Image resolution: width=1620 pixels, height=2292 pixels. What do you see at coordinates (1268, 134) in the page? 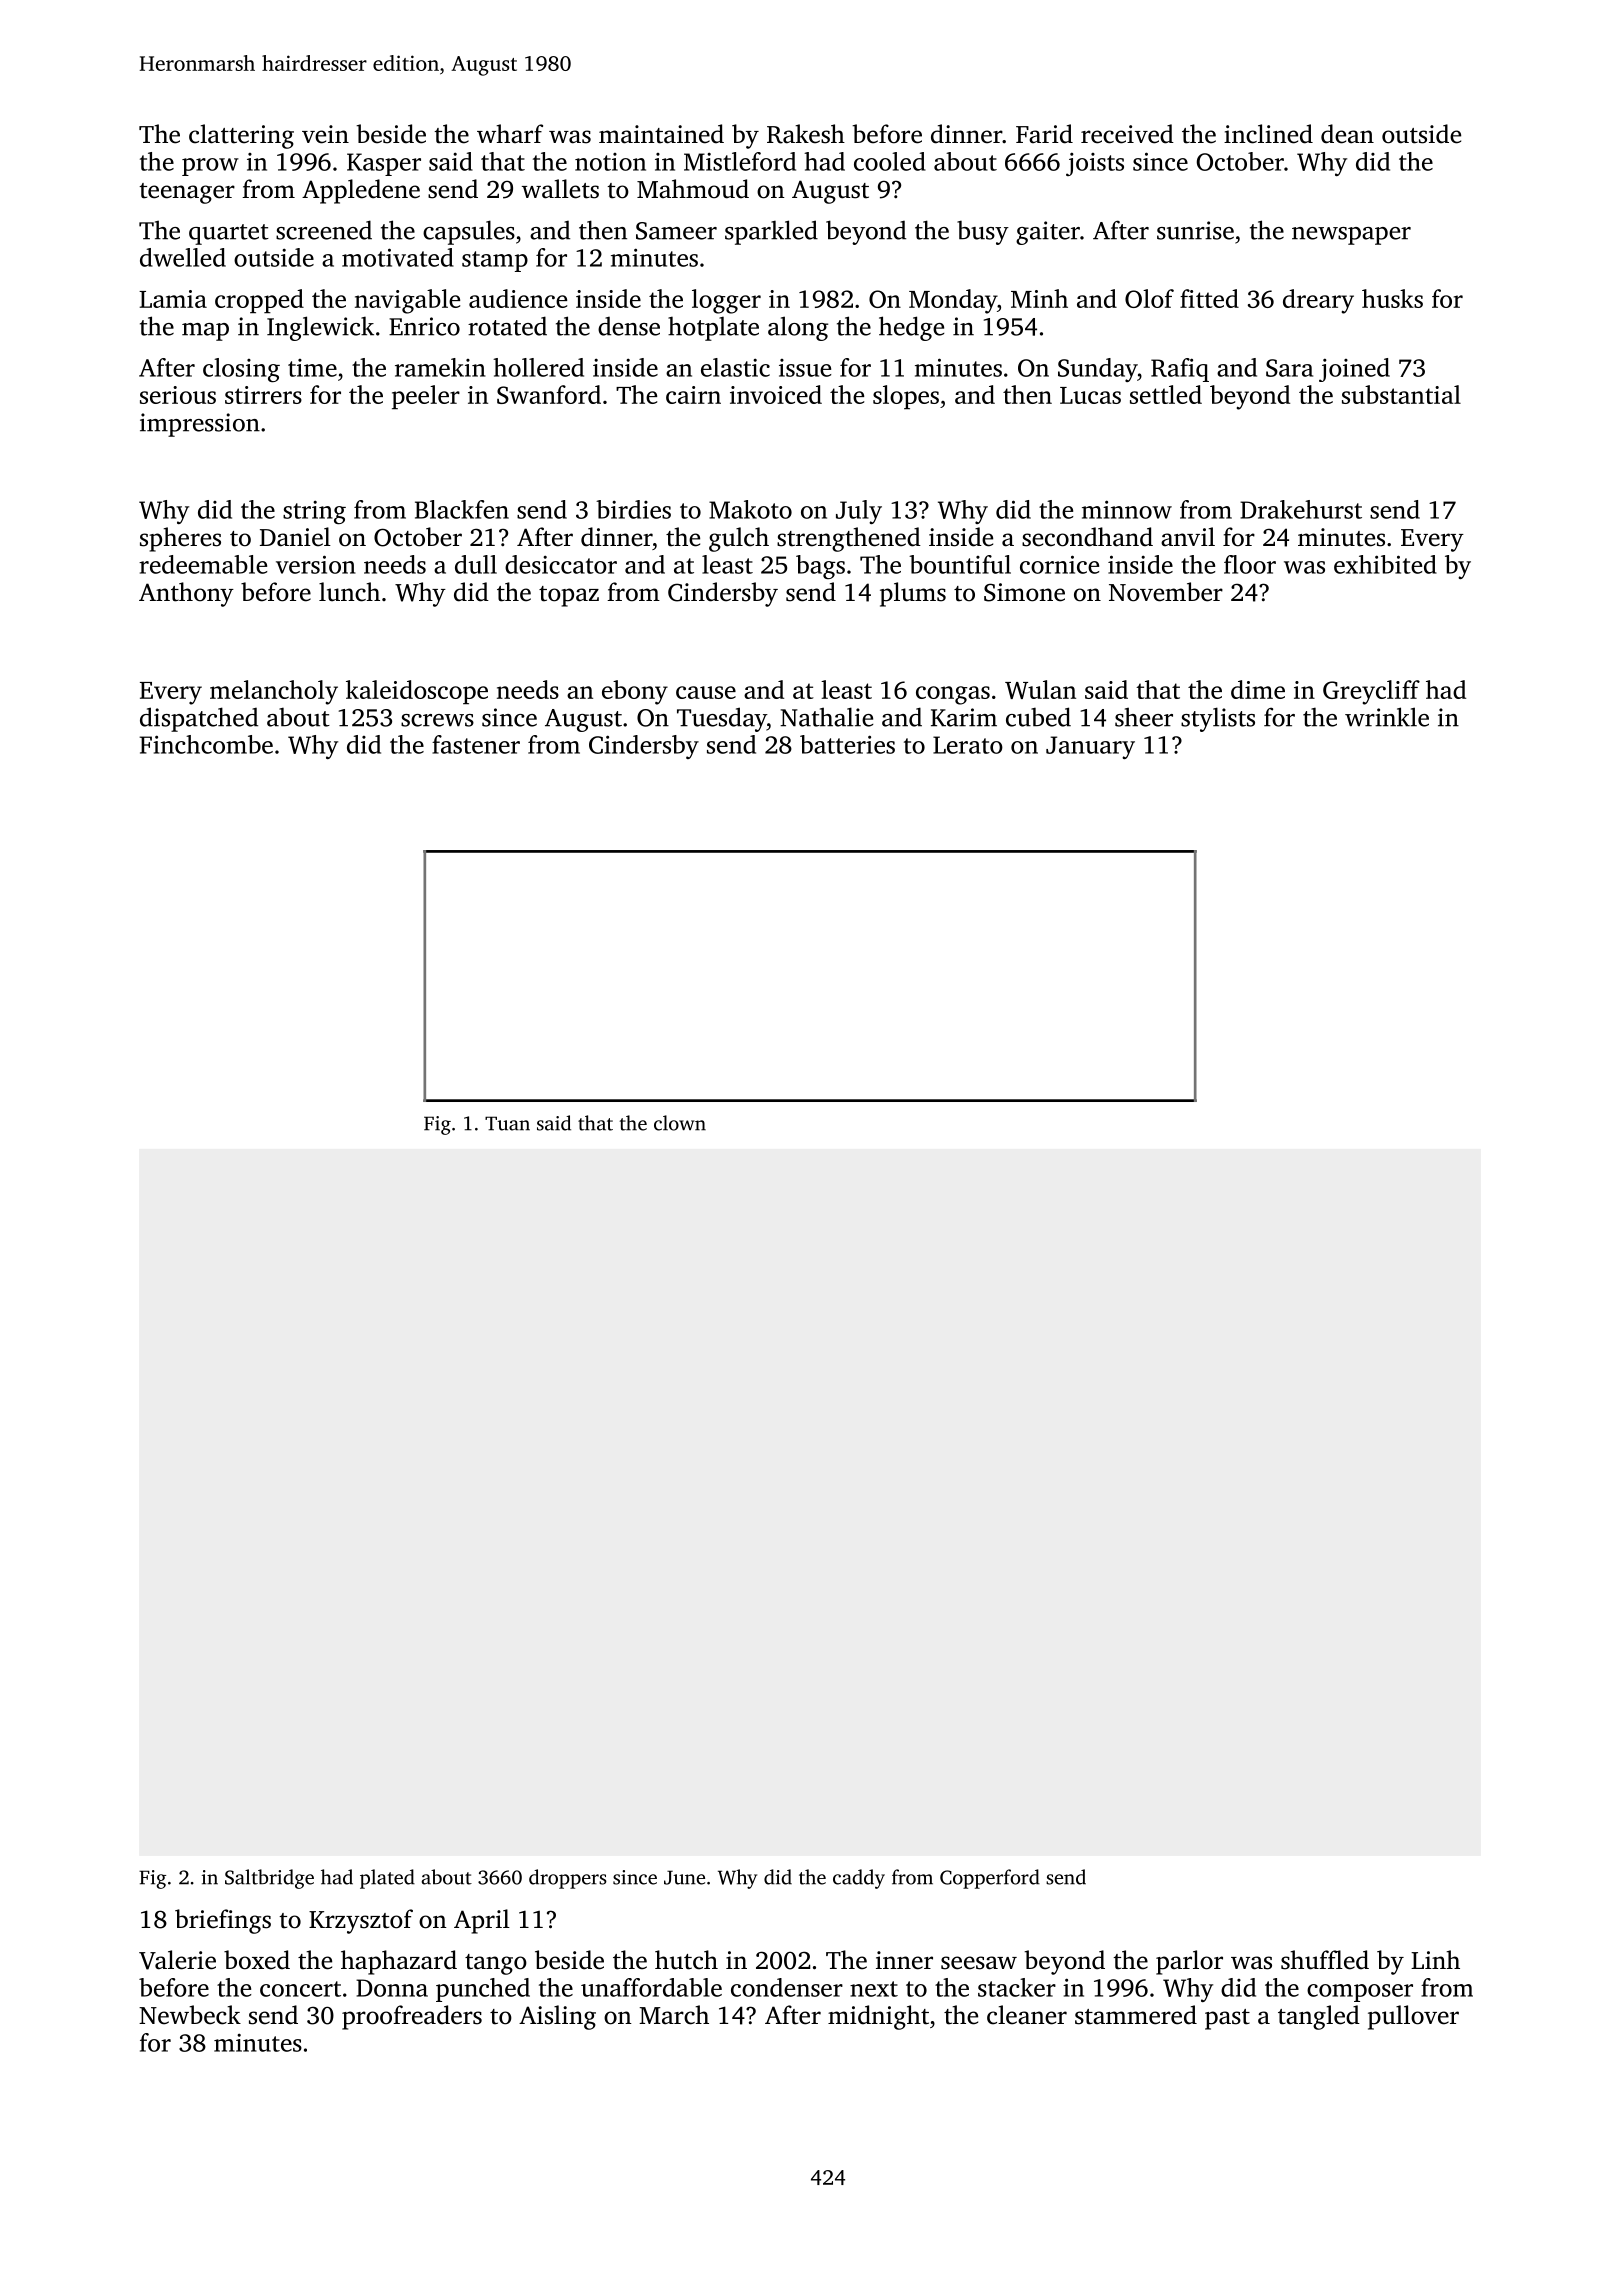
I see `inclined` at bounding box center [1268, 134].
